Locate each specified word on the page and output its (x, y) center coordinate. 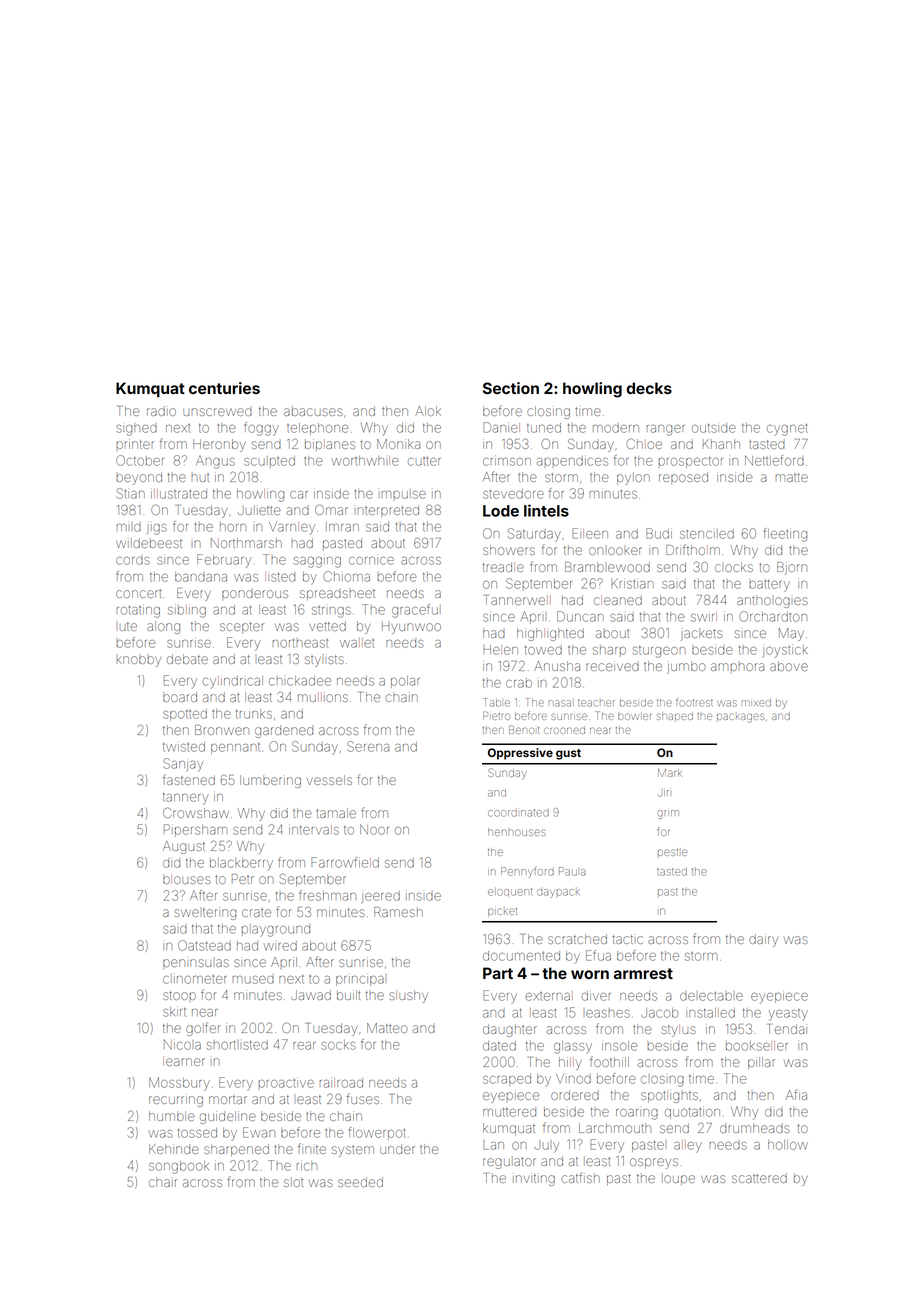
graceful (416, 611)
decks (649, 388)
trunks (254, 714)
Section (511, 388)
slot (293, 1182)
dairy (763, 940)
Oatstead (204, 945)
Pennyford (527, 872)
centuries (224, 388)
